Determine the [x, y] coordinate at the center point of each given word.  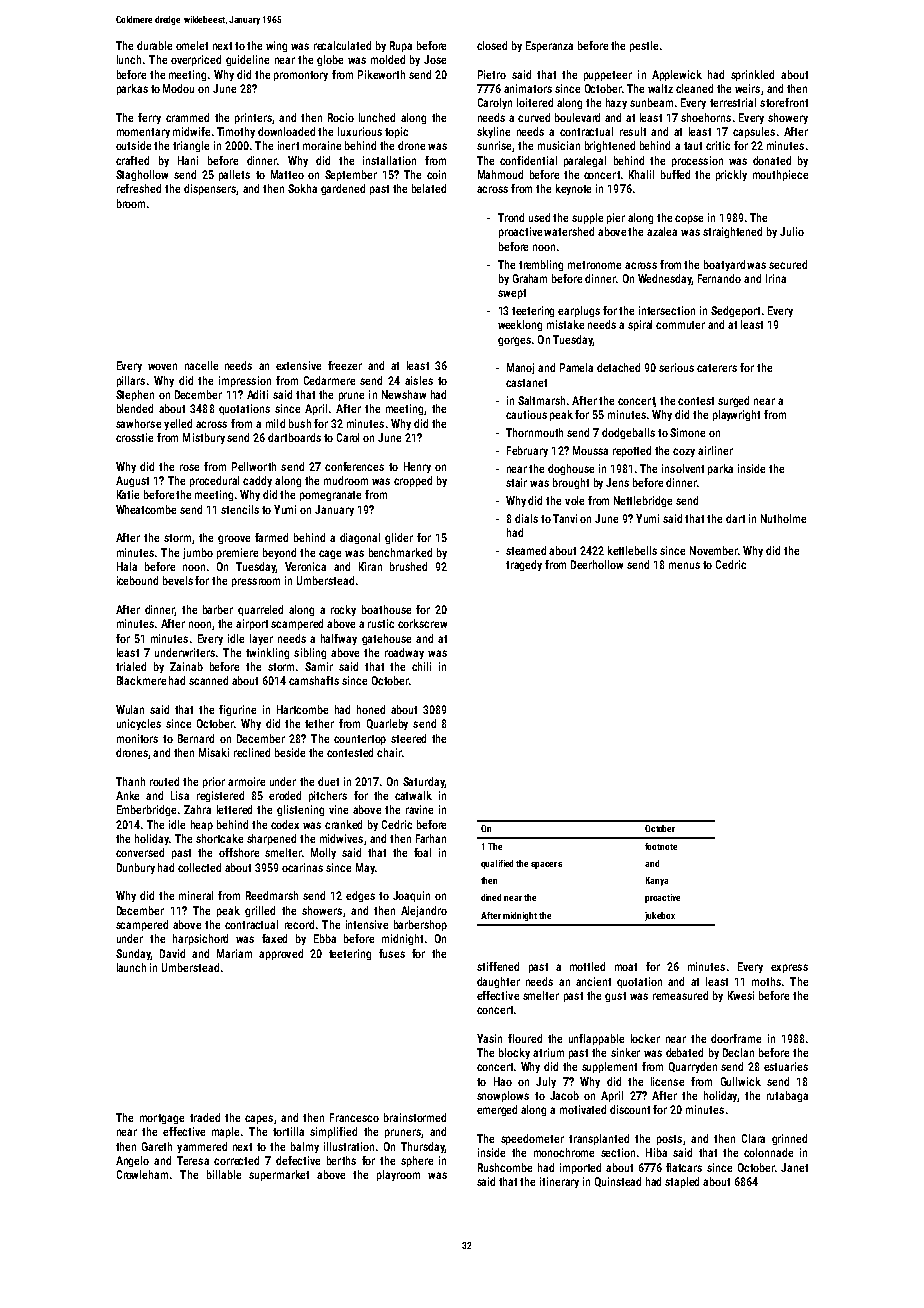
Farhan [431, 838]
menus [684, 565]
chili [421, 666]
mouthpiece [780, 175]
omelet [192, 45]
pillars [131, 381]
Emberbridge [146, 810]
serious [676, 367]
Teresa [193, 1160]
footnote [661, 846]
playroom [398, 1175]
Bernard [196, 738]
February [527, 451]
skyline [493, 132]
